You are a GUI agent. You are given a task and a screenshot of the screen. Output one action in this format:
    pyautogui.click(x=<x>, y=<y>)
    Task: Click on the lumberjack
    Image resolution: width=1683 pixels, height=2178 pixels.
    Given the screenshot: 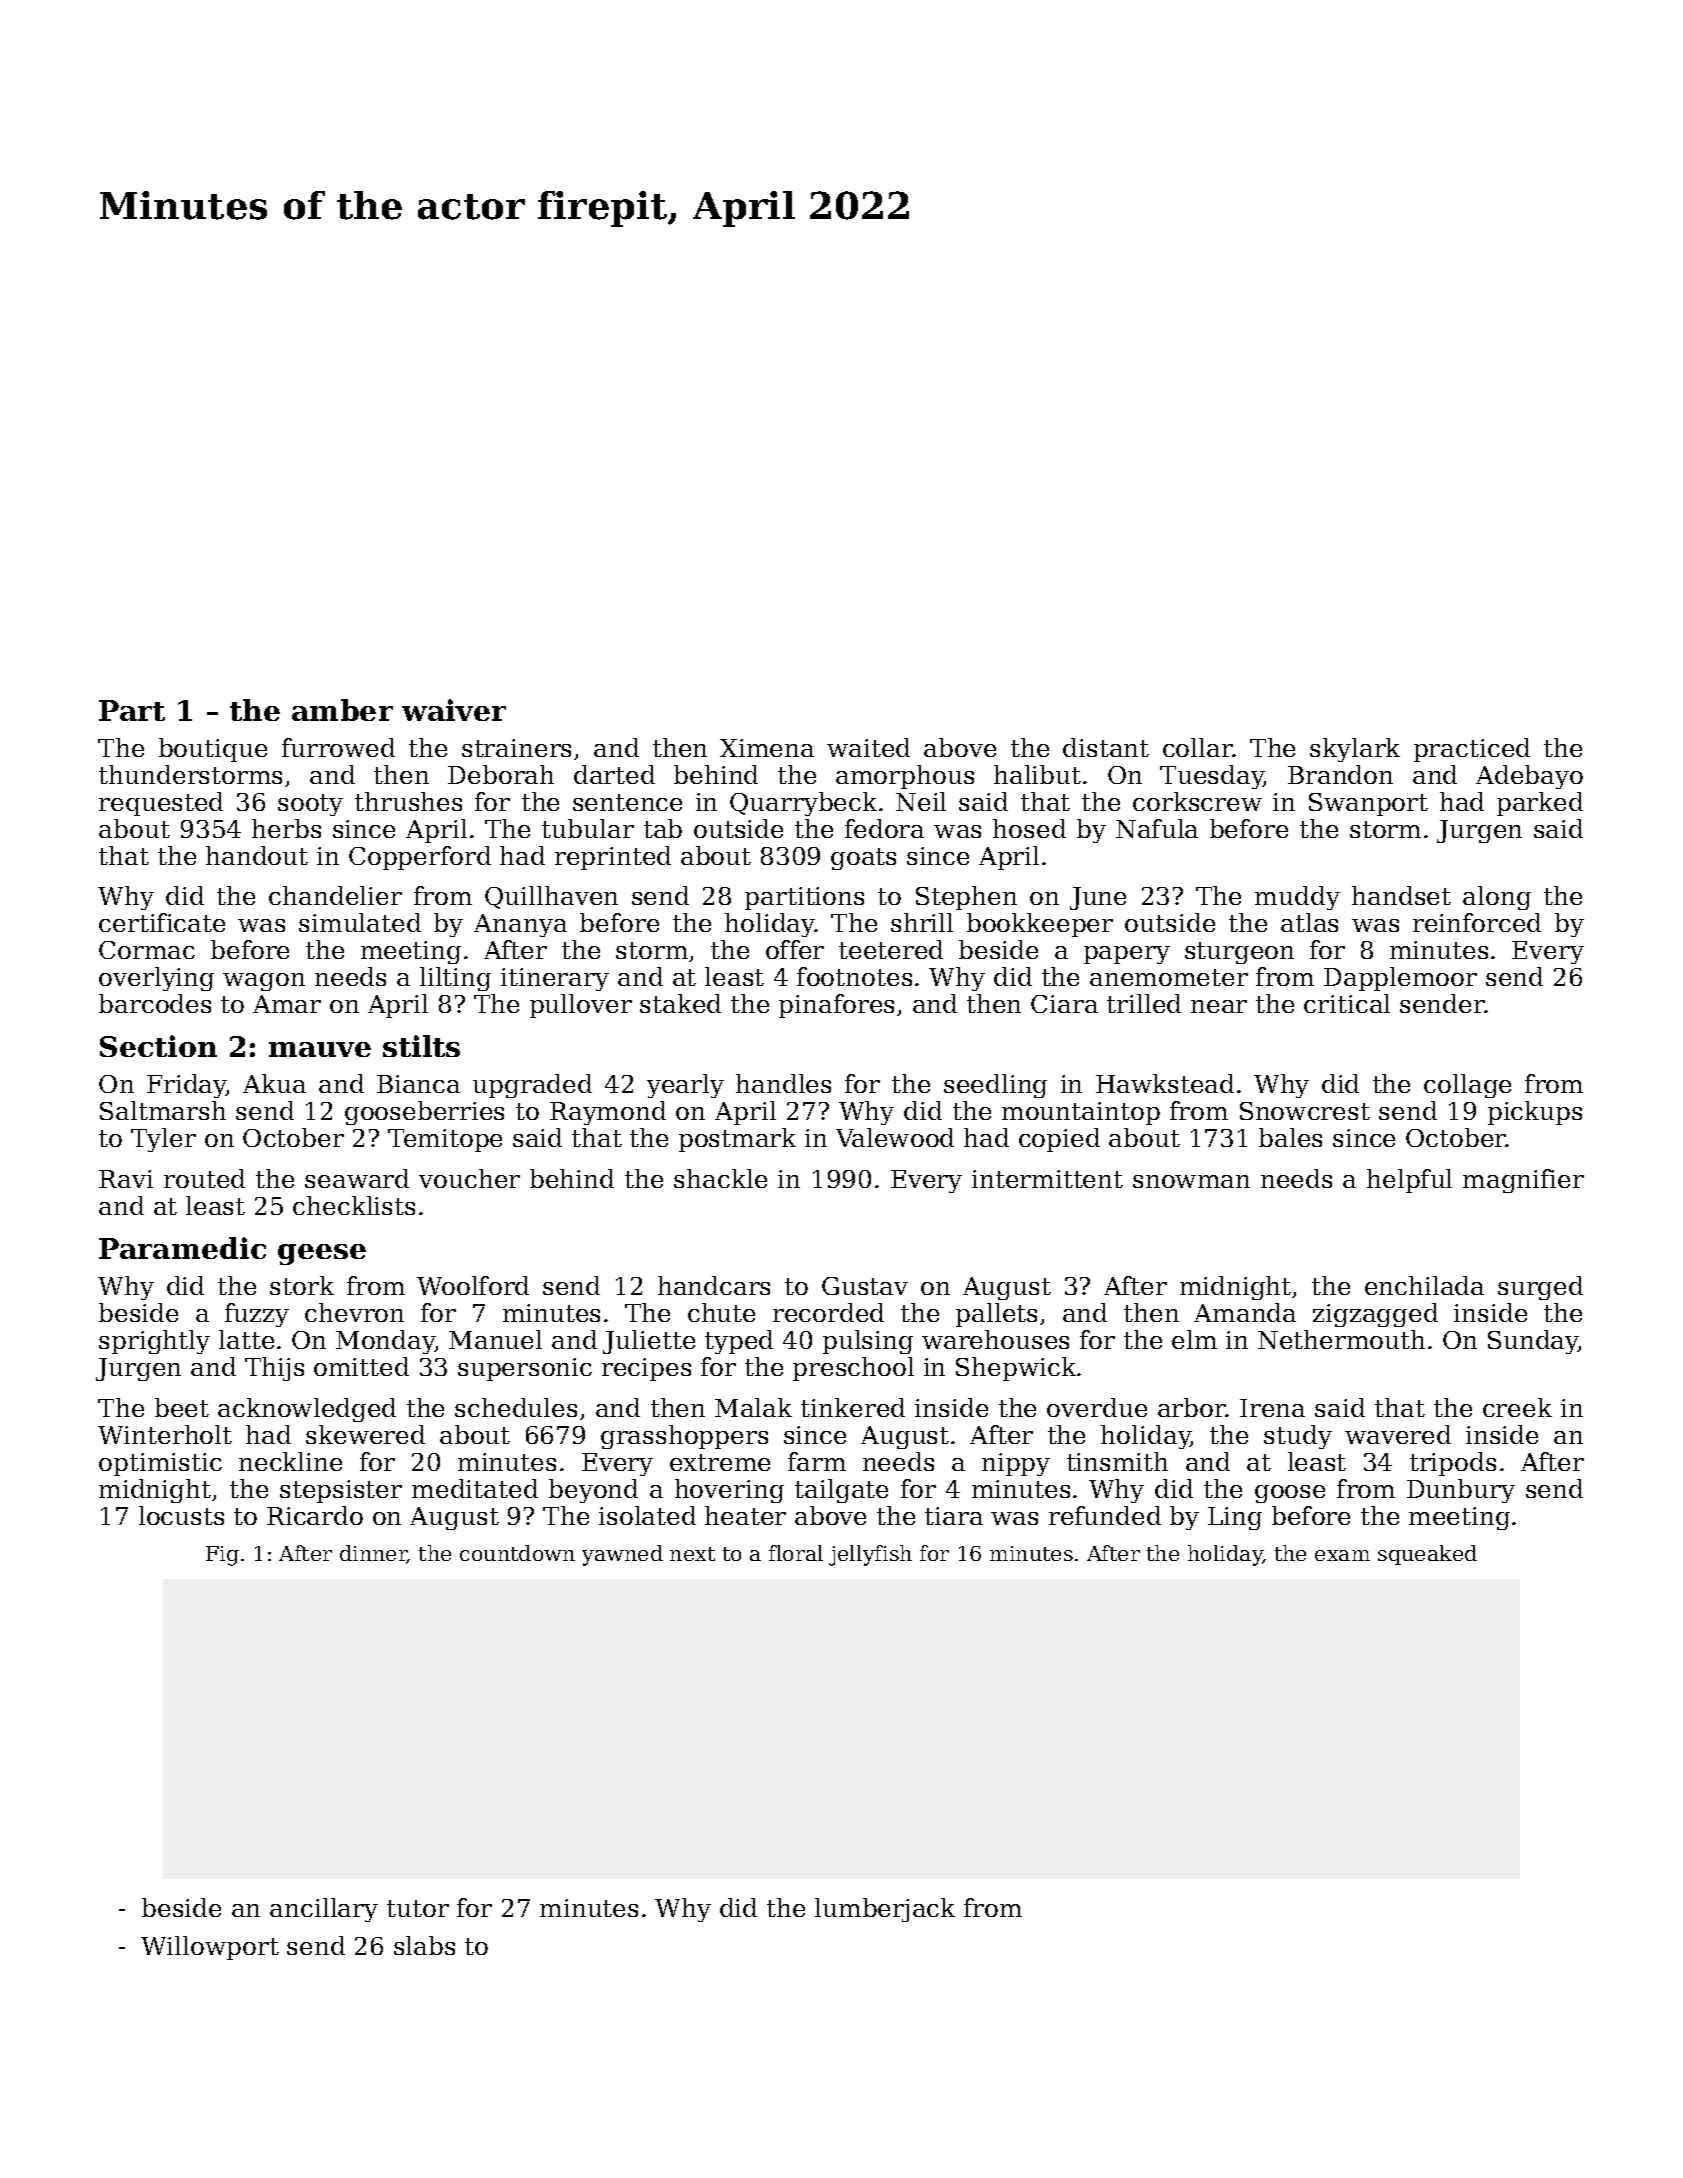 What is the action you would take?
    pyautogui.click(x=885, y=1910)
